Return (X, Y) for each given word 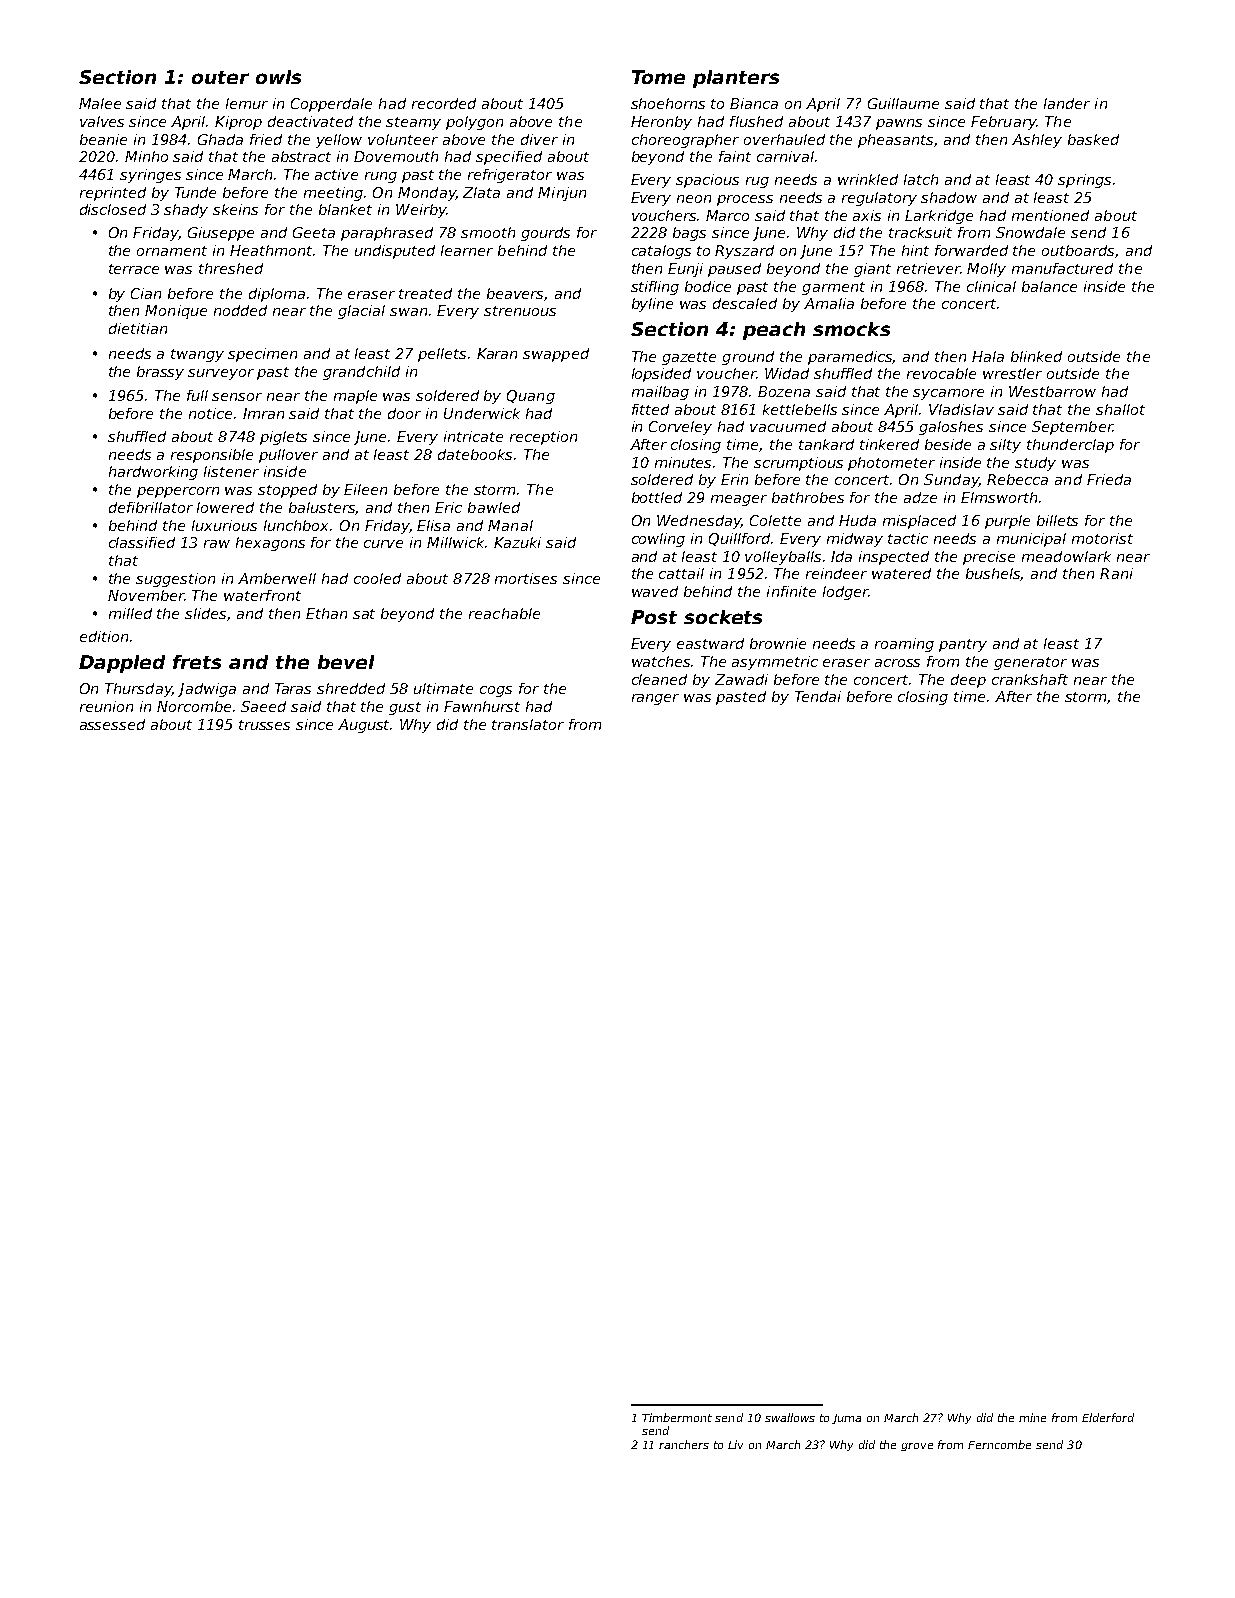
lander (1067, 103)
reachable (504, 613)
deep (968, 681)
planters (736, 79)
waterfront (262, 595)
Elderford (1108, 1417)
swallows (790, 1417)
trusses (264, 725)
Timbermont (677, 1417)
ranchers (684, 1444)
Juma (846, 1419)
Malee (100, 103)
